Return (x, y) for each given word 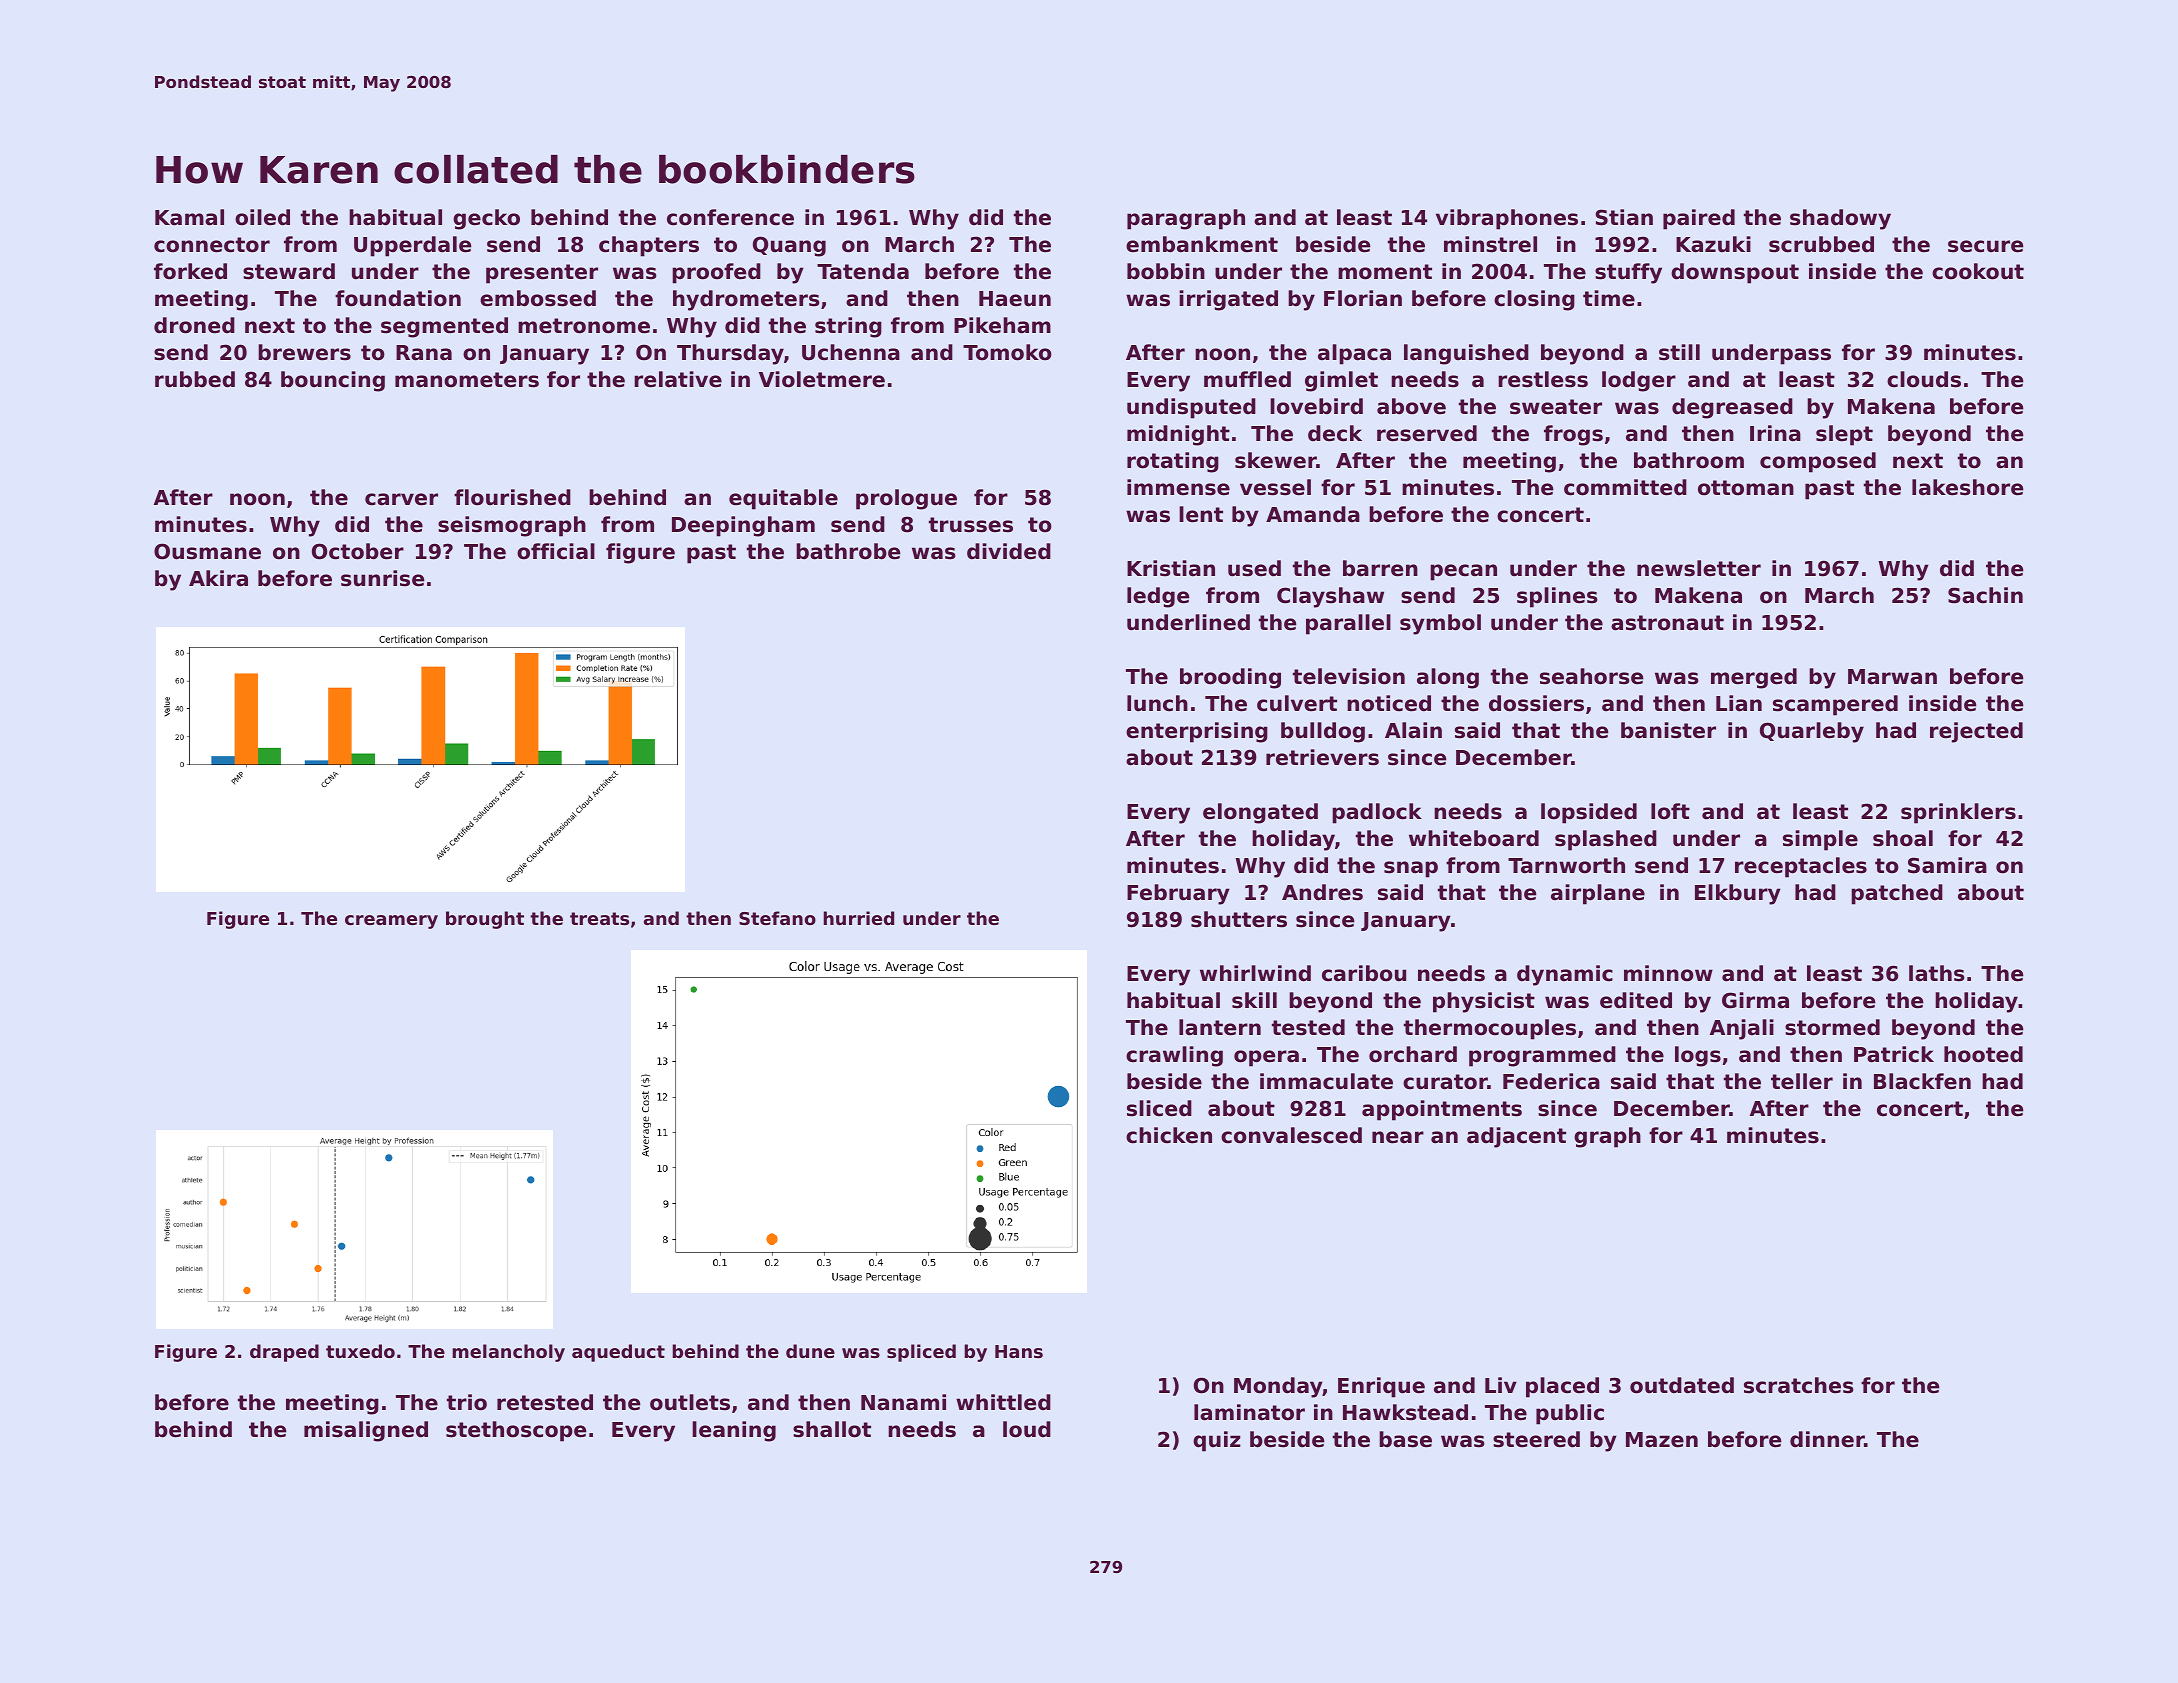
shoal (1903, 838)
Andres (1322, 892)
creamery (391, 922)
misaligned (366, 1431)
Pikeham (1002, 325)
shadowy (1840, 219)
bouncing (333, 381)
